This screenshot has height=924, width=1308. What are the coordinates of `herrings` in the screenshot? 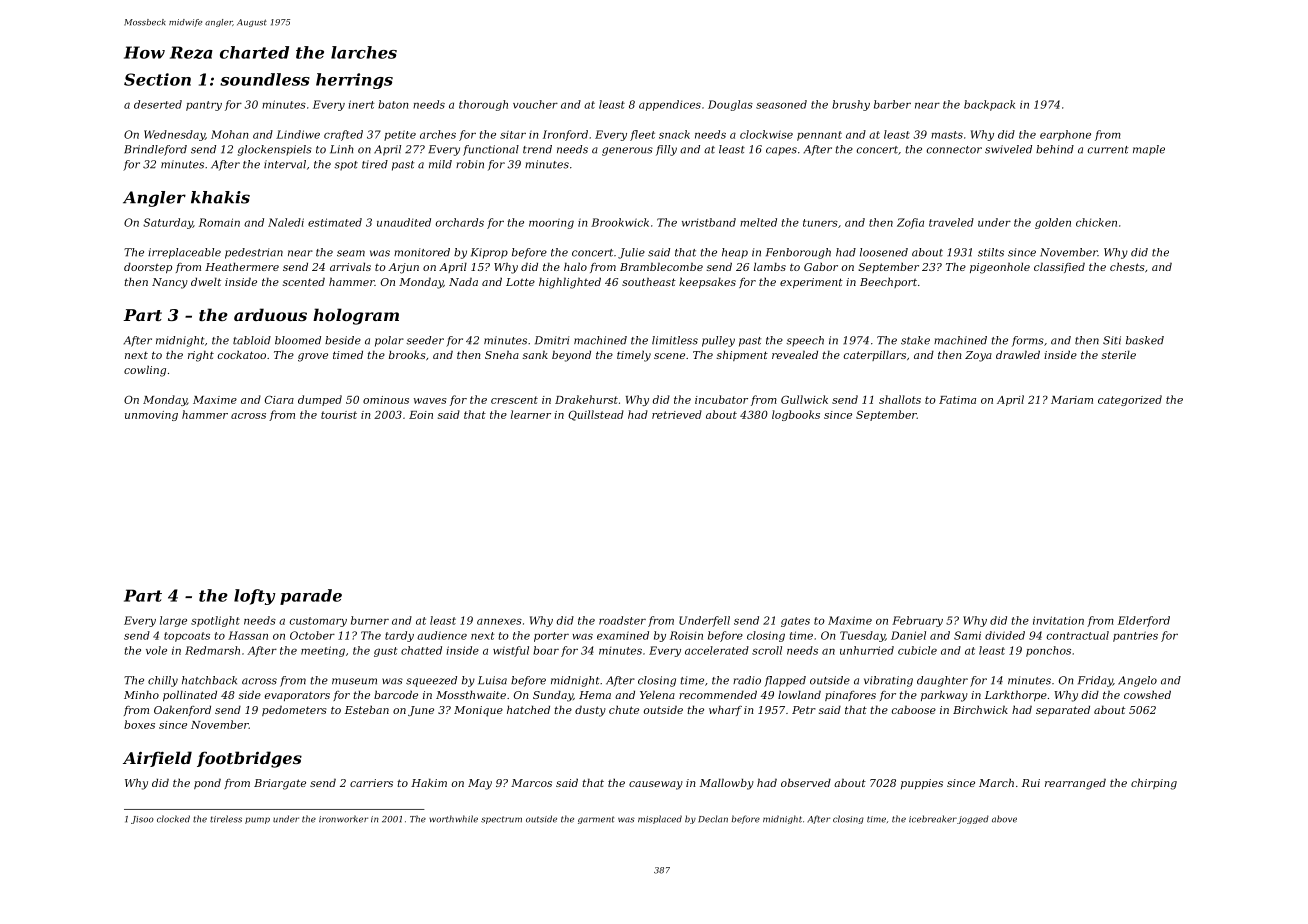 It's located at (354, 81).
